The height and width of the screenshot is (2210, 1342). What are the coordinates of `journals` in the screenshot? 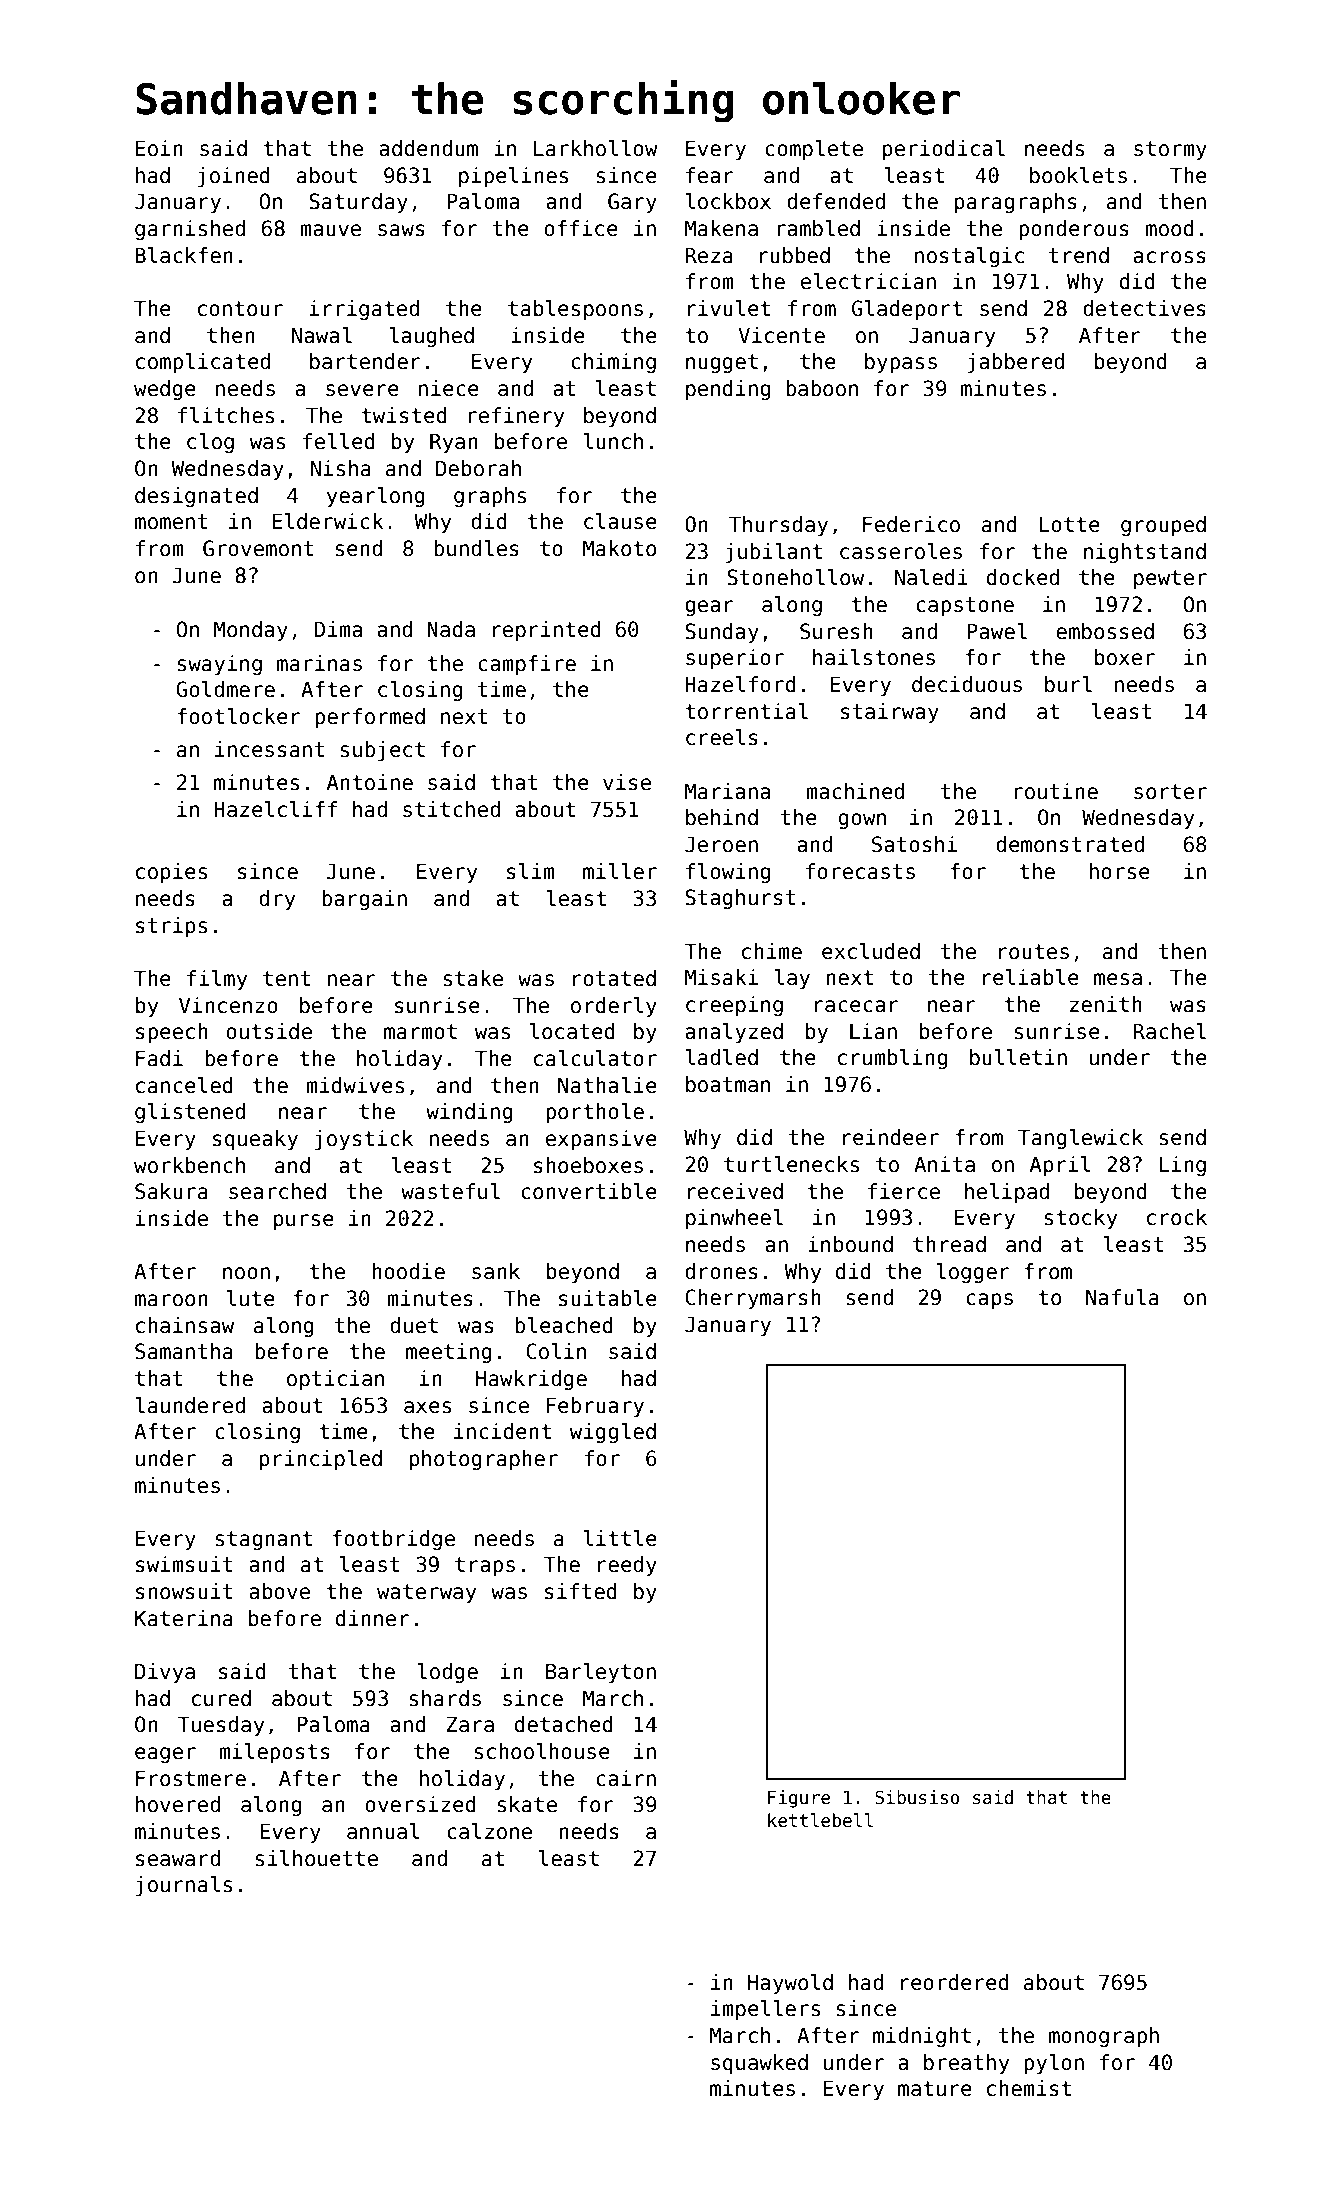 It's located at (184, 1886).
